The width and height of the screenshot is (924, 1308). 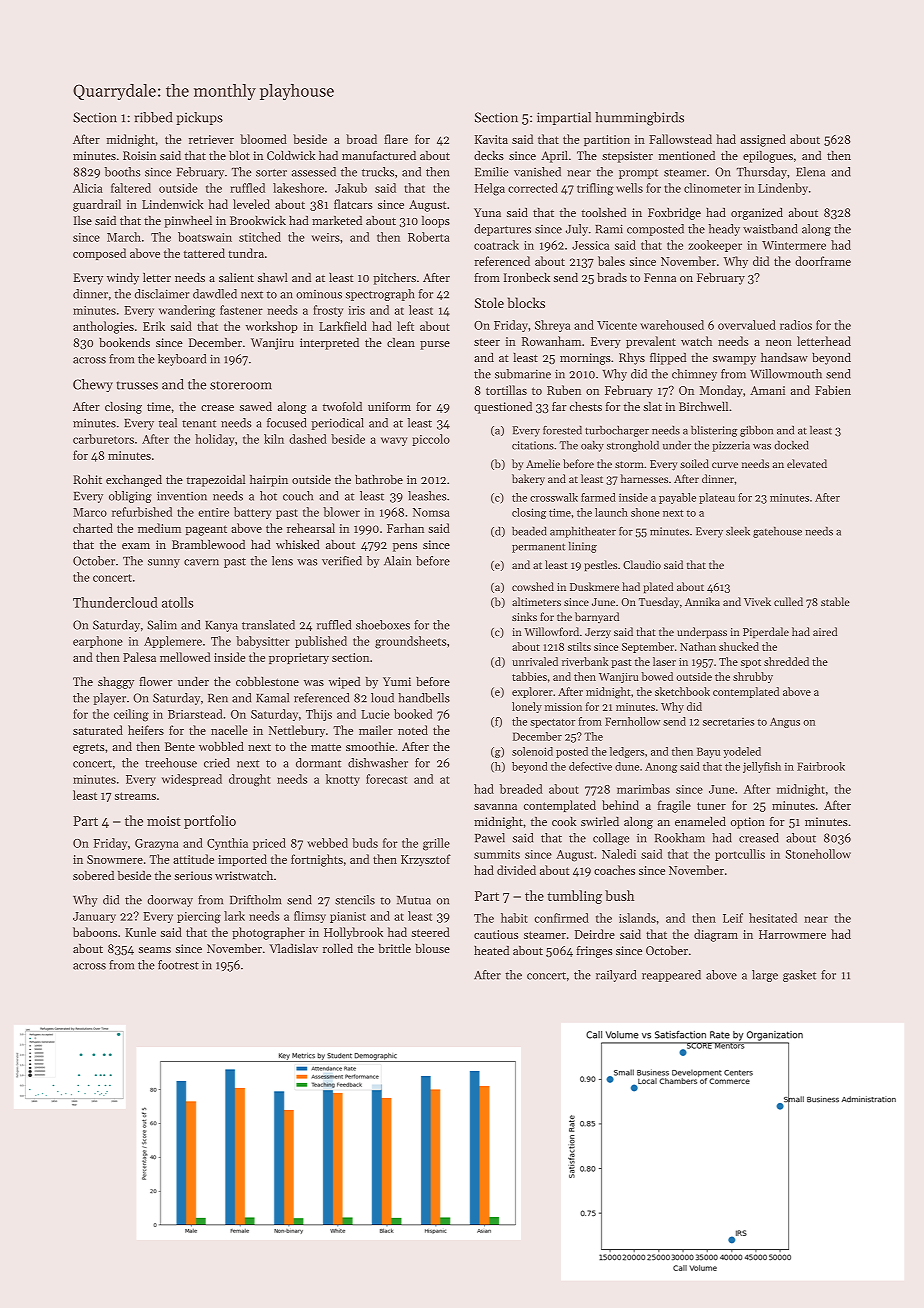 I want to click on earphone, so click(x=98, y=642).
